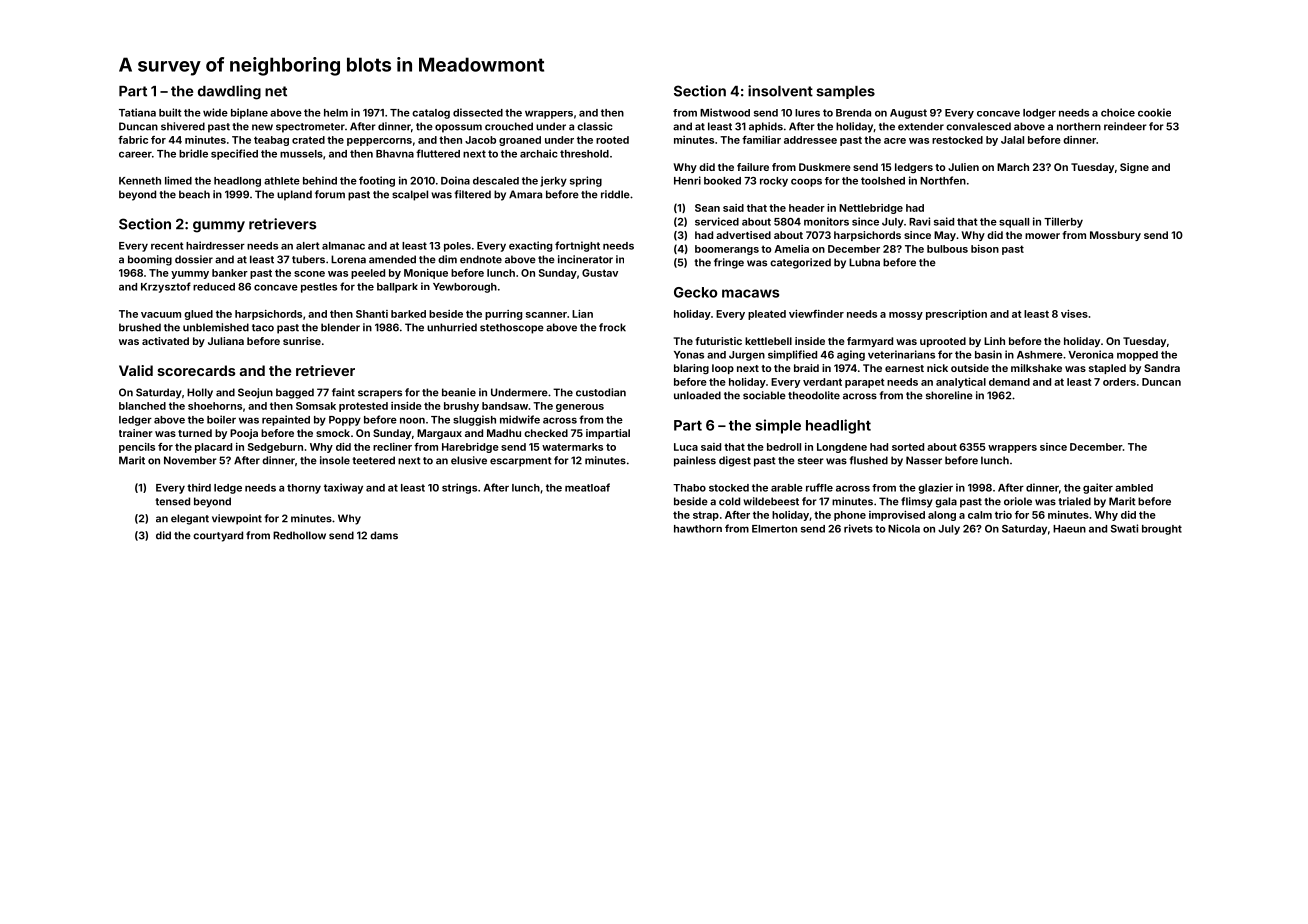 Image resolution: width=1308 pixels, height=924 pixels. What do you see at coordinates (800, 263) in the screenshot?
I see `categorized` at bounding box center [800, 263].
